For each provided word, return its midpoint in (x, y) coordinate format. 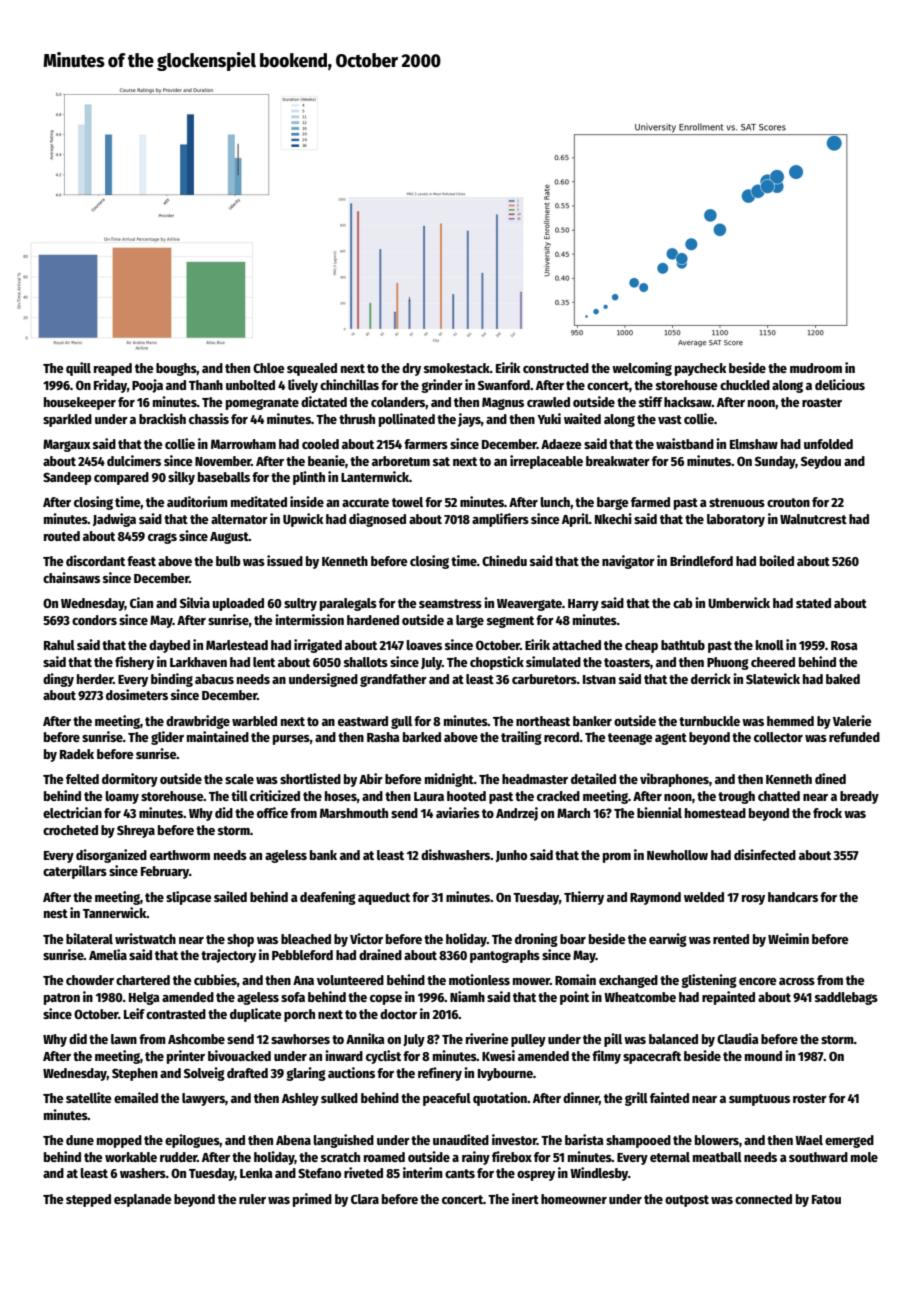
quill (78, 369)
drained (380, 954)
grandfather (393, 680)
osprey (536, 1176)
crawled (548, 402)
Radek (77, 754)
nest (56, 913)
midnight (449, 780)
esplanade (143, 1200)
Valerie (852, 720)
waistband (685, 443)
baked (843, 679)
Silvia (195, 602)
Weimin (788, 938)
